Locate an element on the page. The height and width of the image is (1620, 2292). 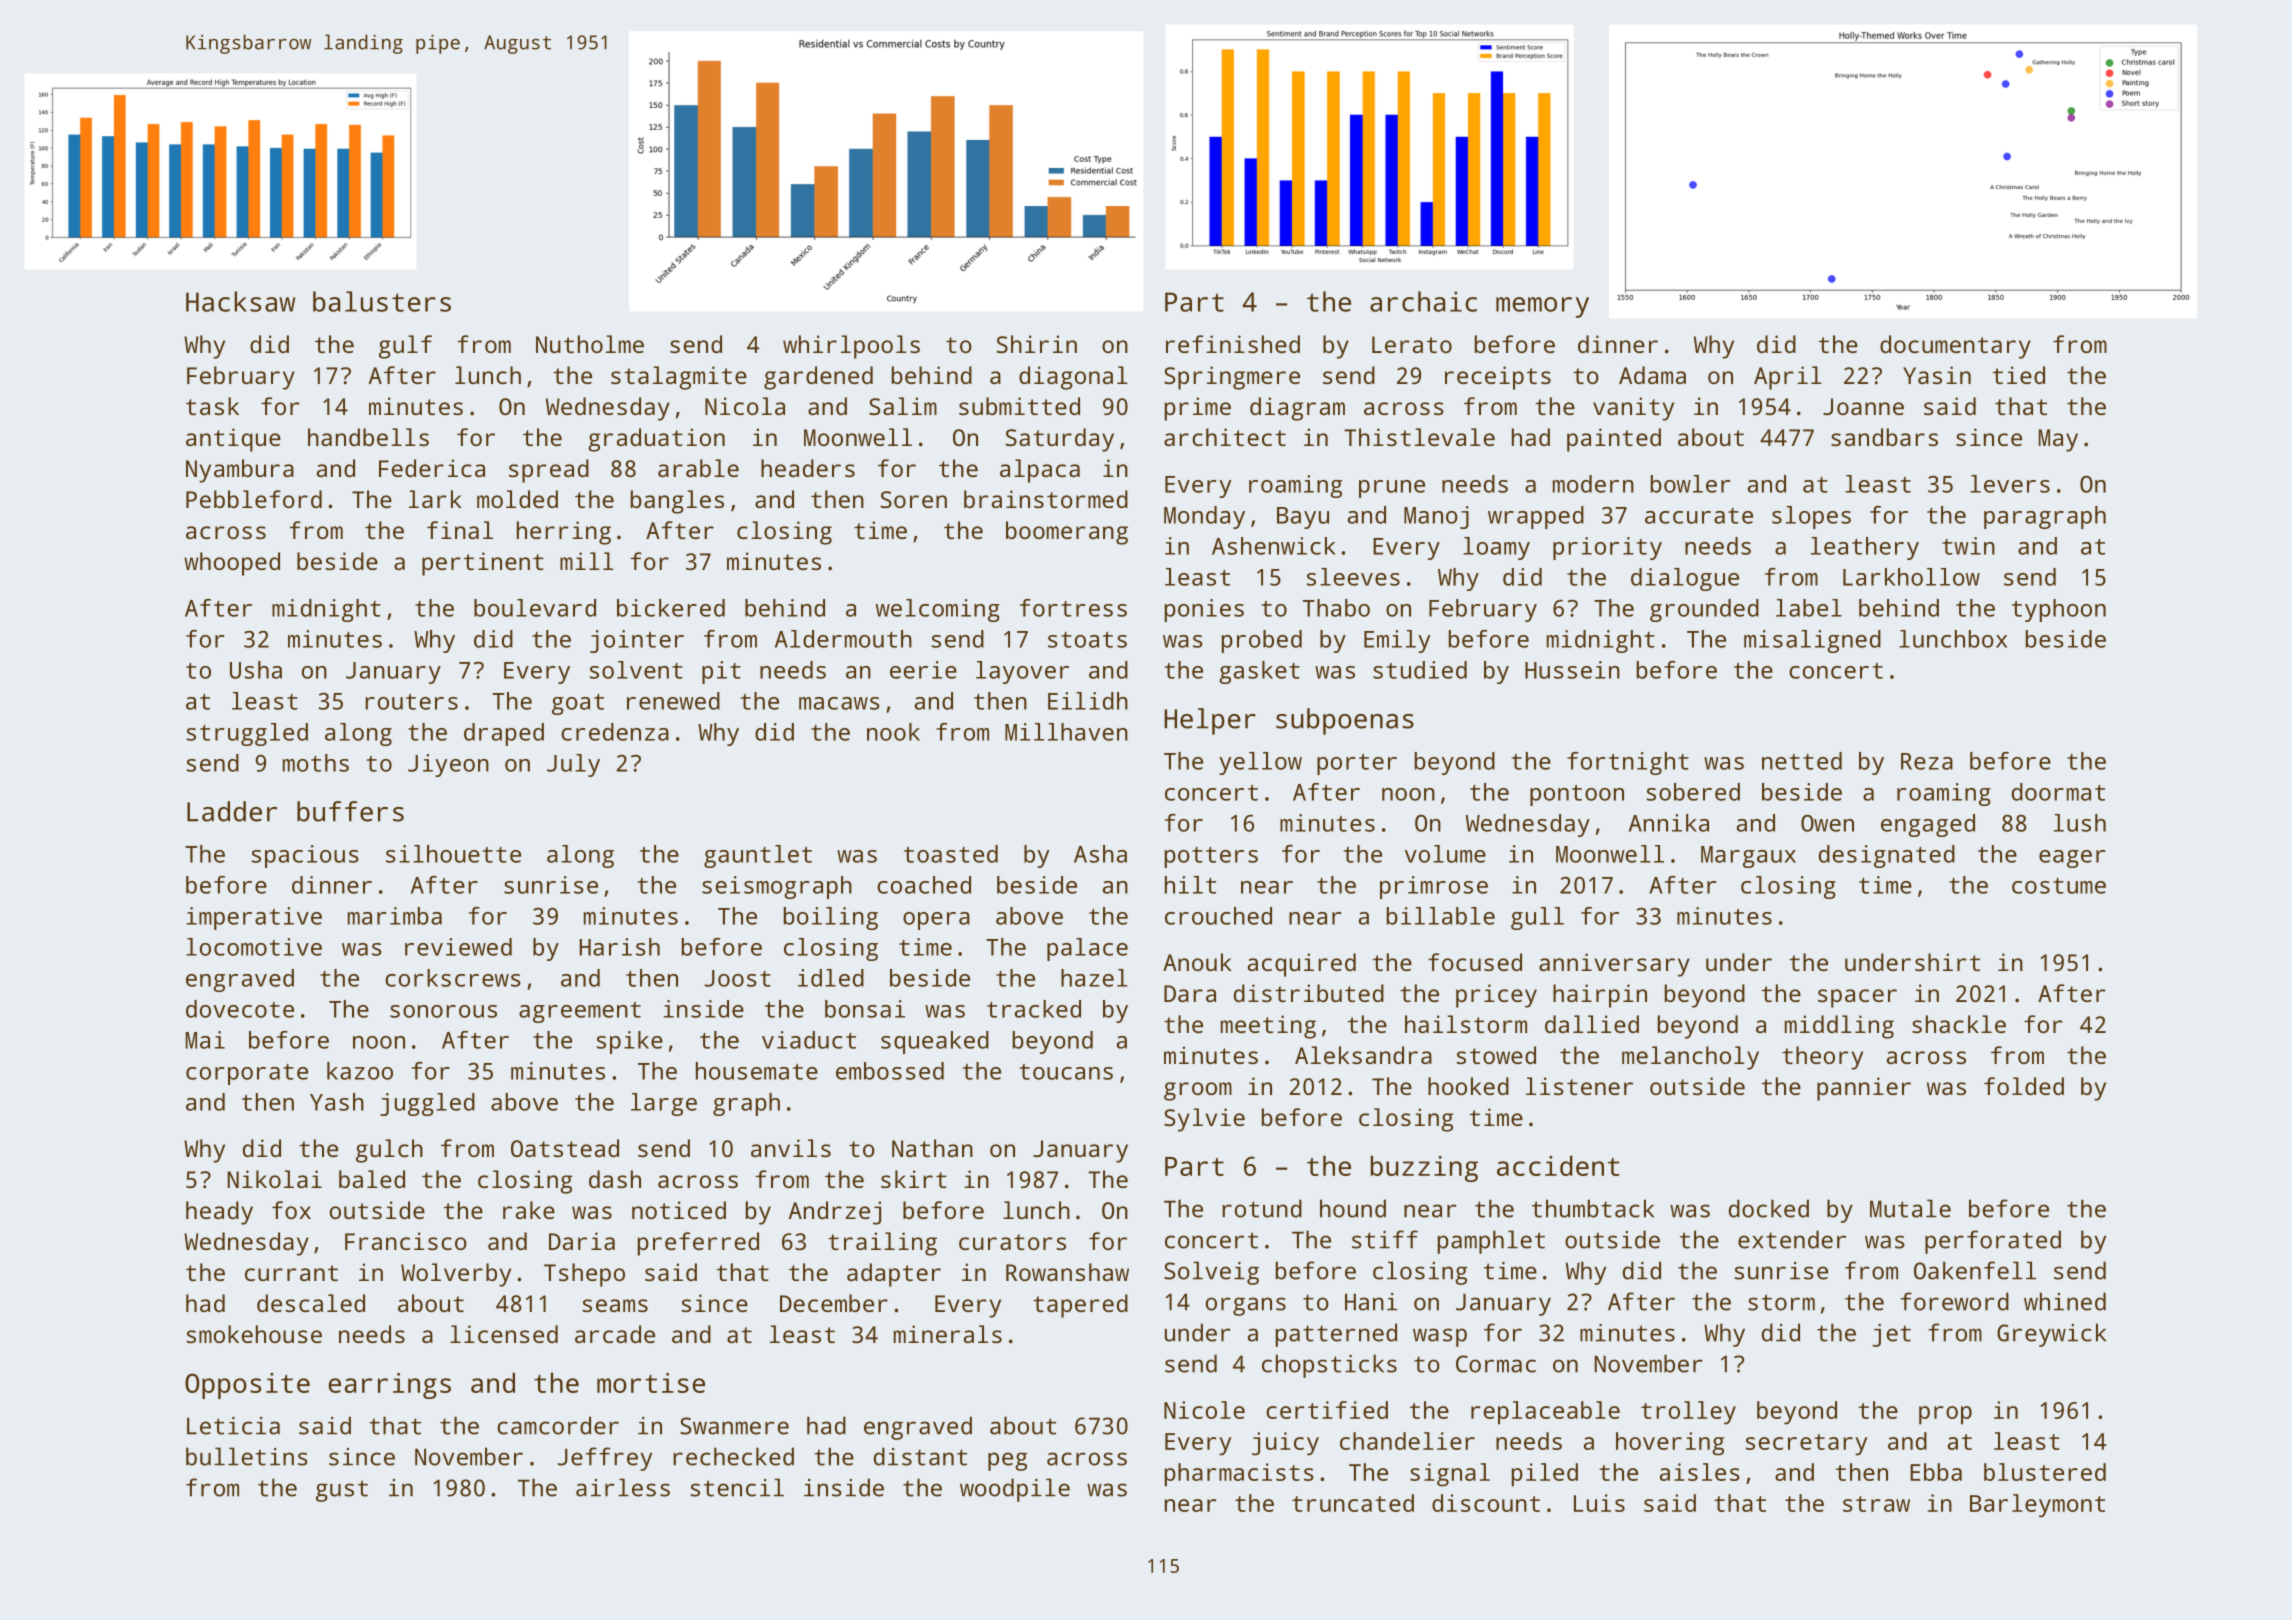
spacious is located at coordinates (305, 856).
